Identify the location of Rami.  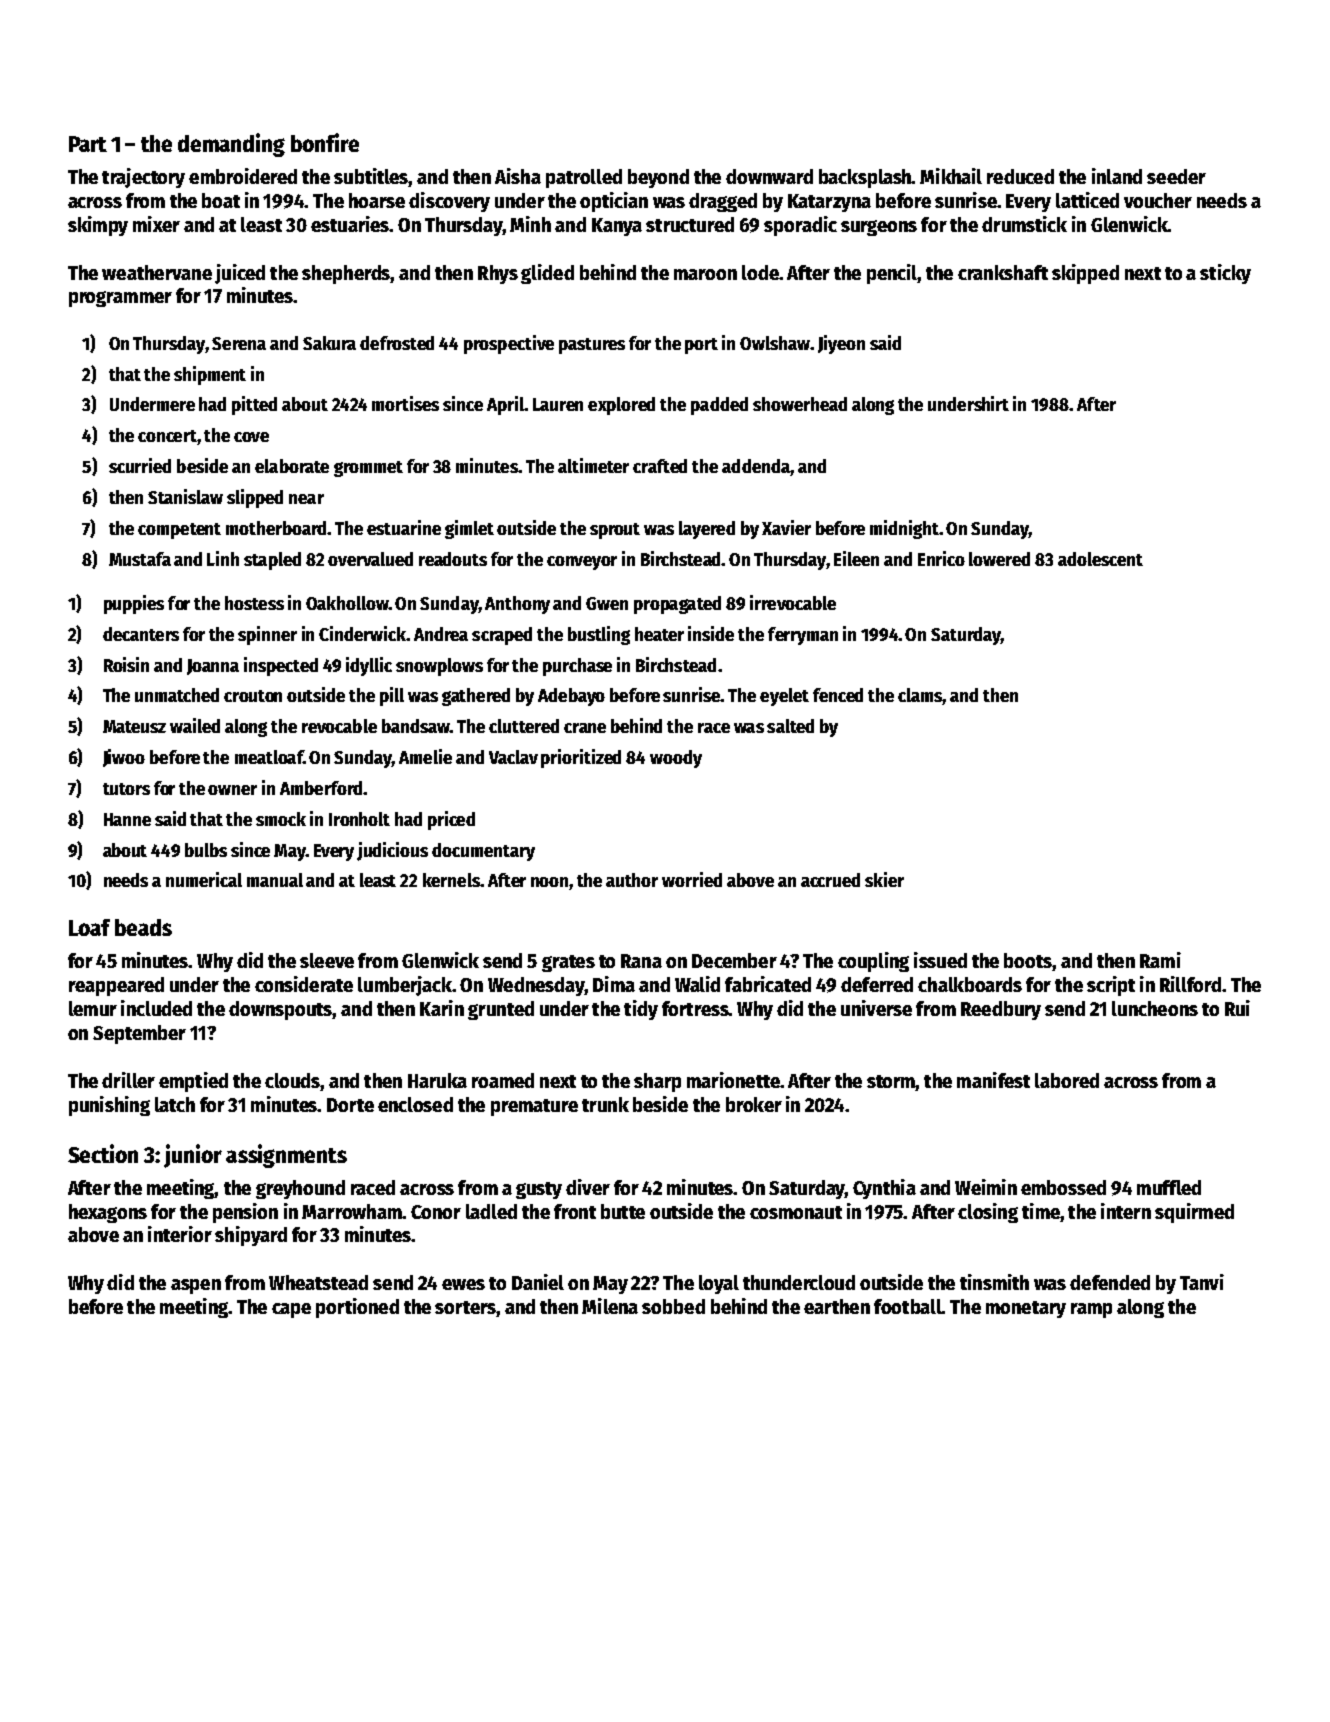
(1160, 960).
